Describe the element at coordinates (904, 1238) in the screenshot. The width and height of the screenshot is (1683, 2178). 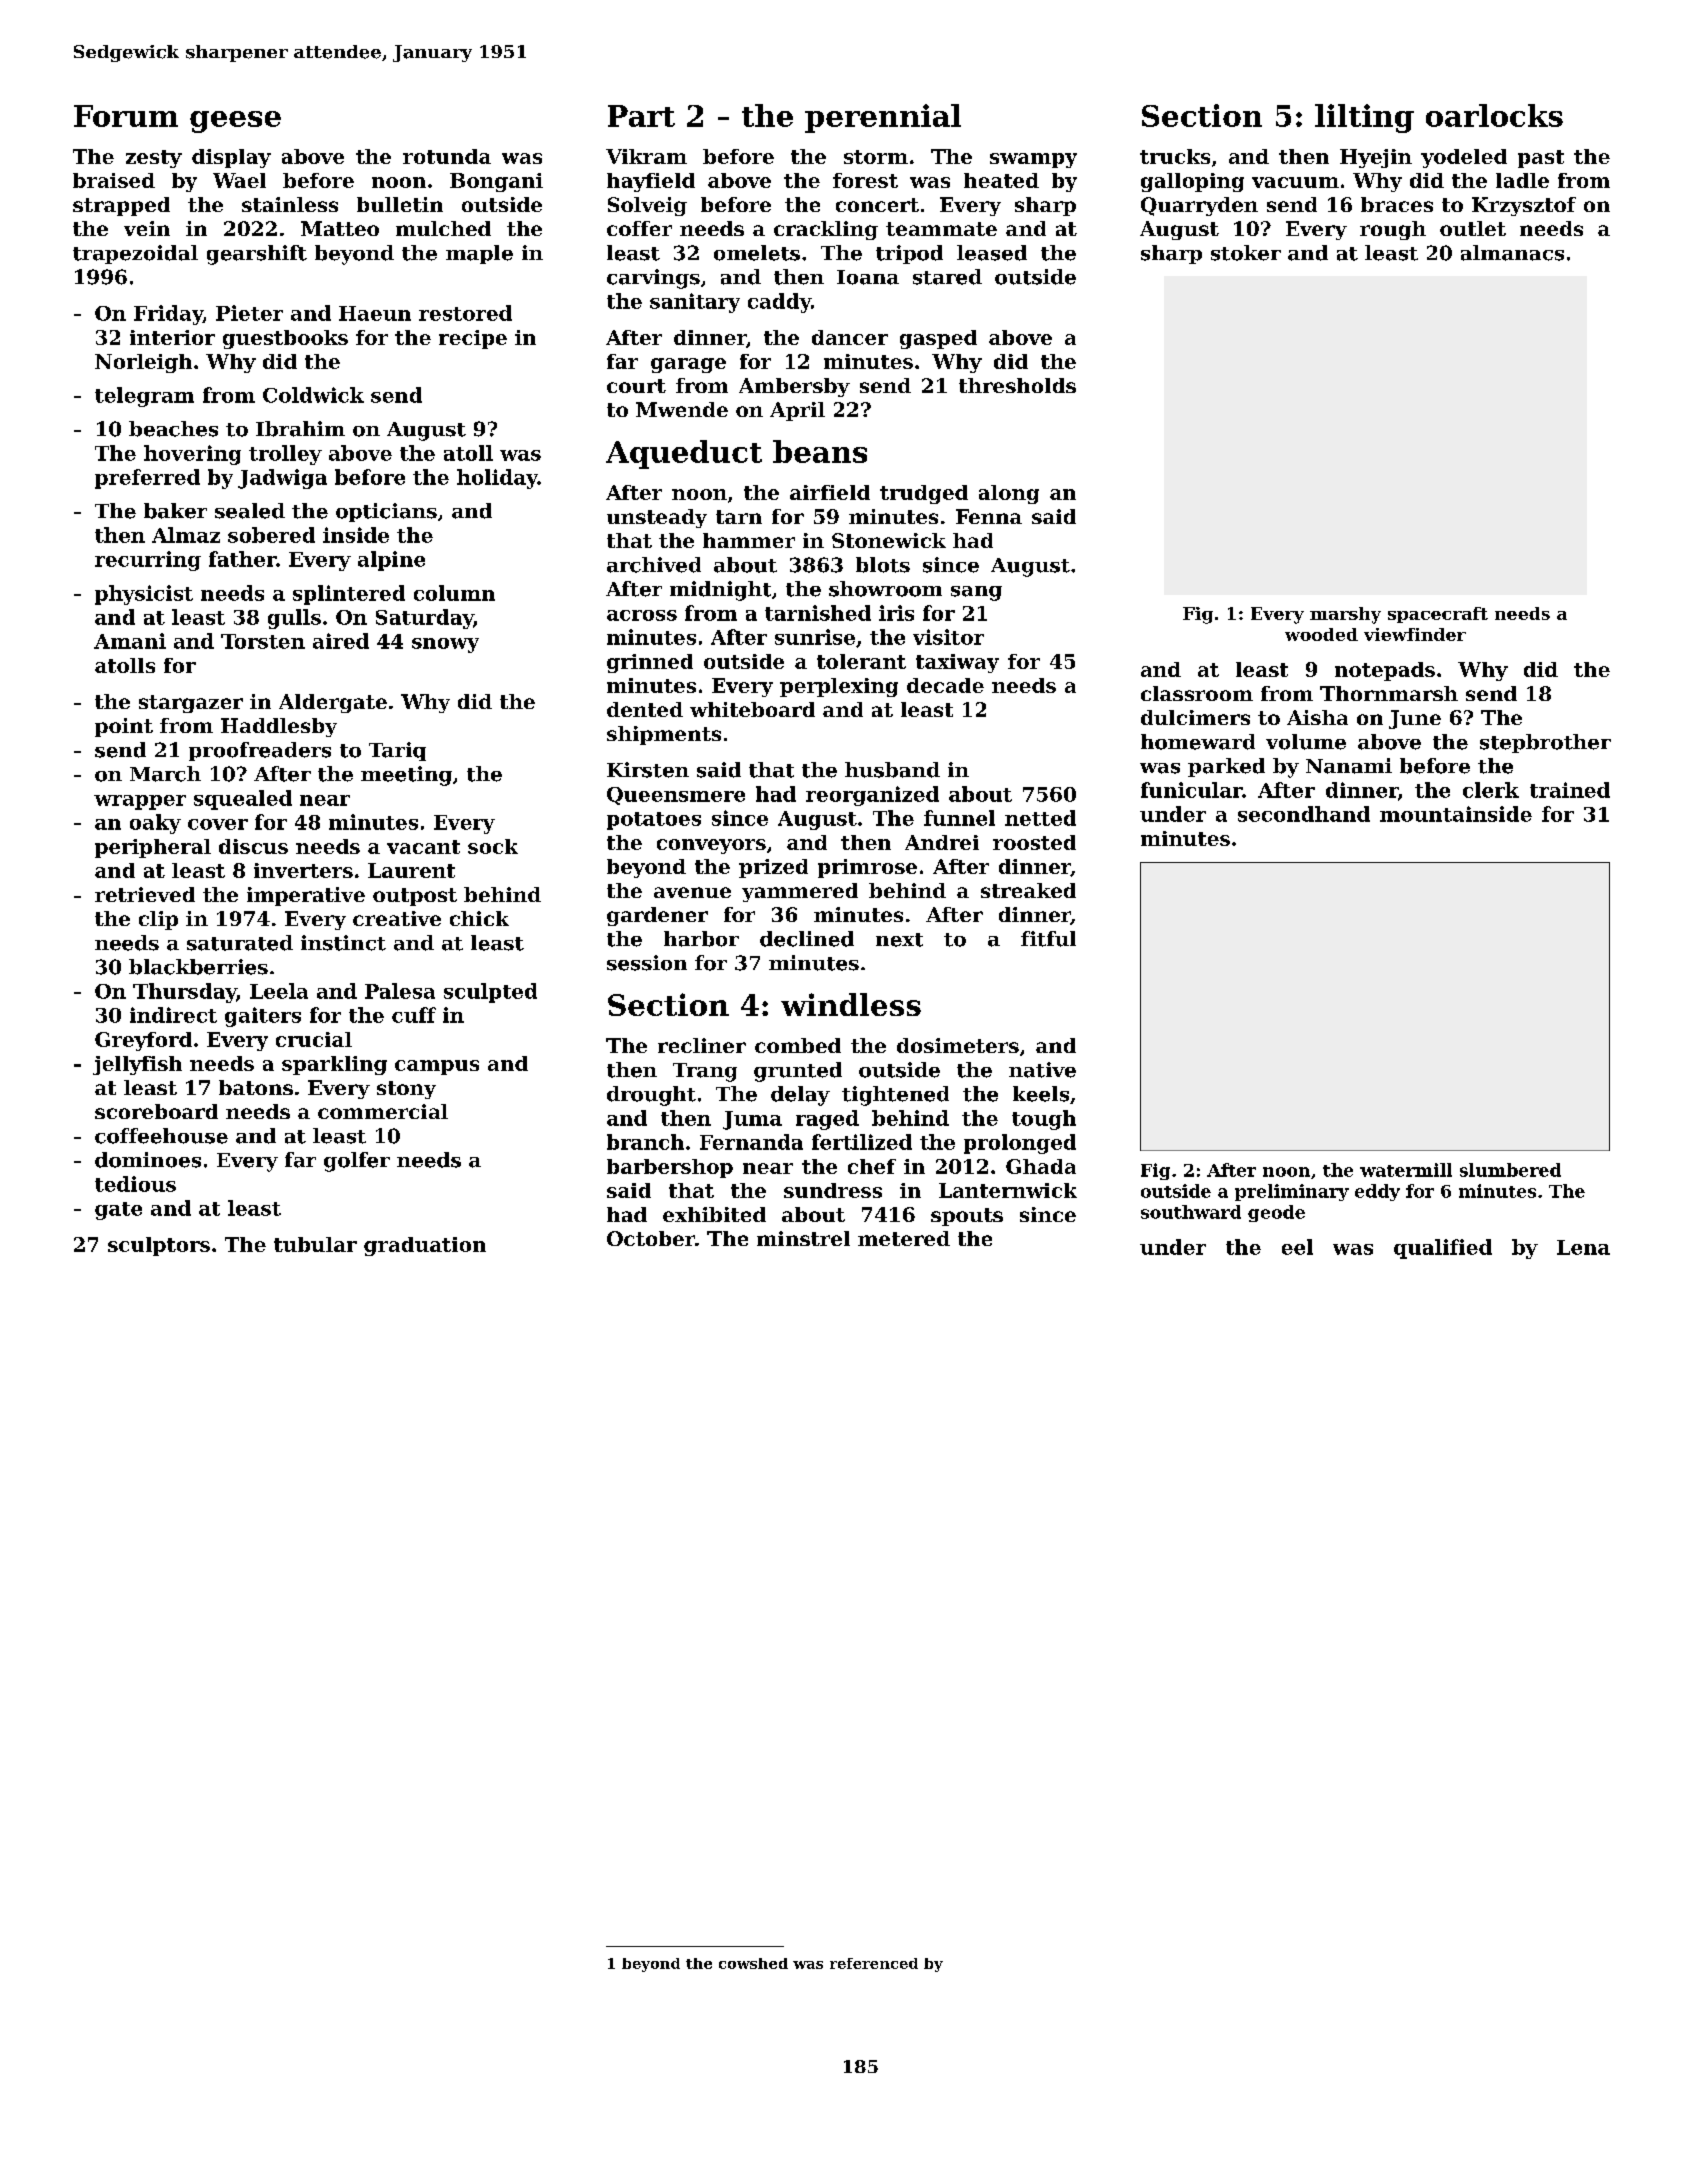
I see `metered` at that location.
